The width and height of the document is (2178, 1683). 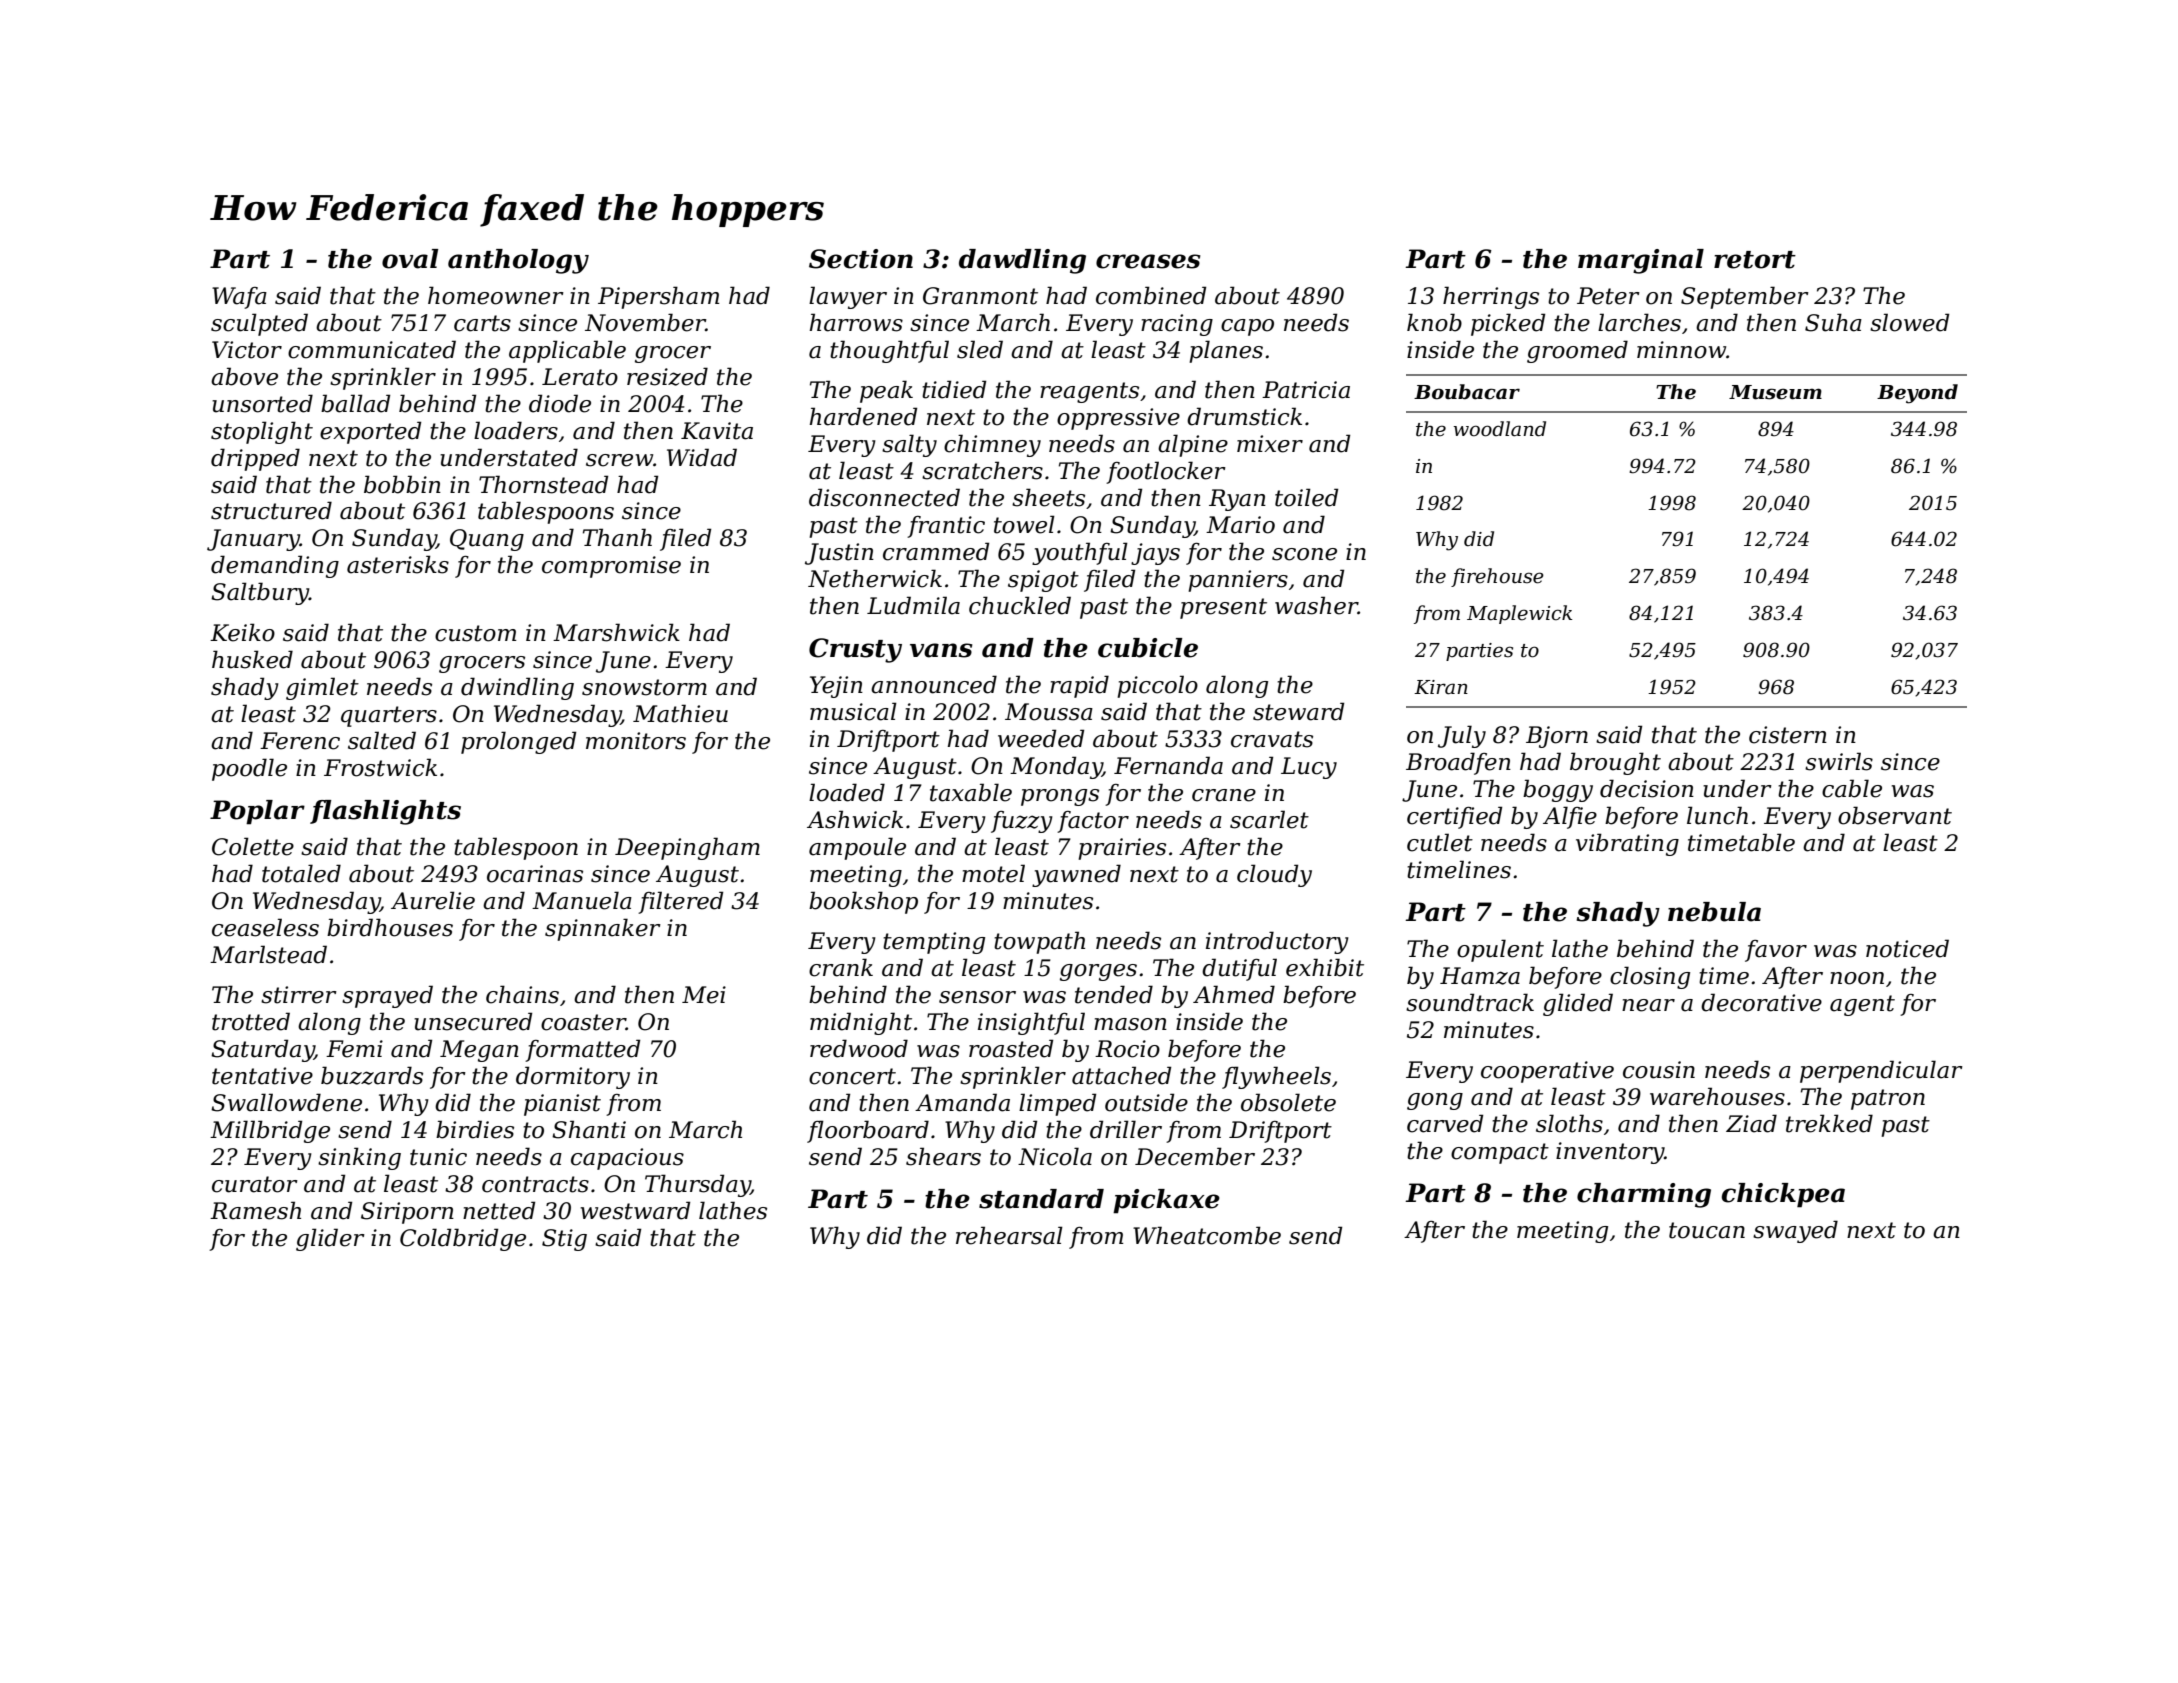 I want to click on nebula, so click(x=1714, y=912).
